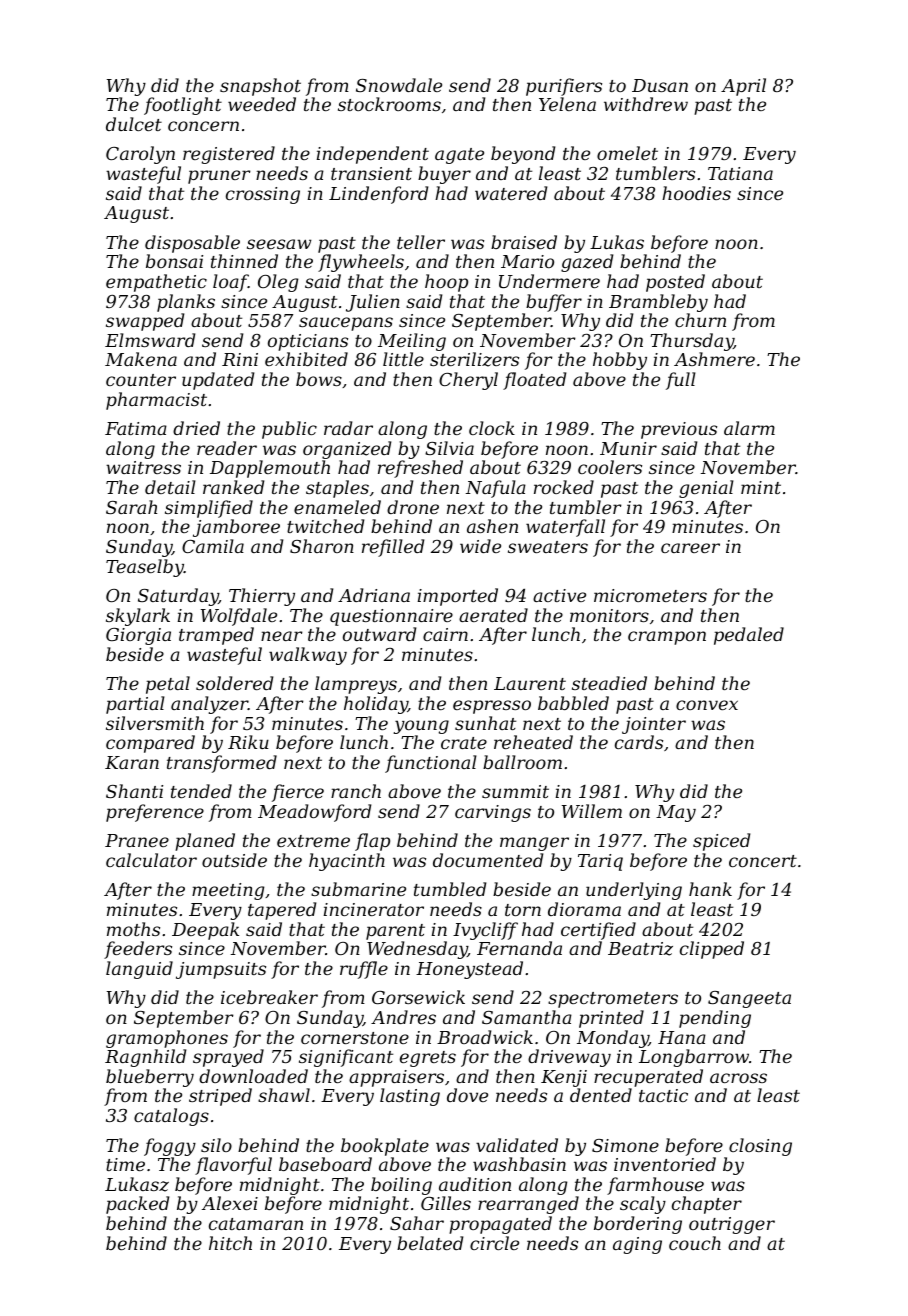 This screenshot has width=908, height=1316. Describe the element at coordinates (707, 705) in the screenshot. I see `convex` at that location.
